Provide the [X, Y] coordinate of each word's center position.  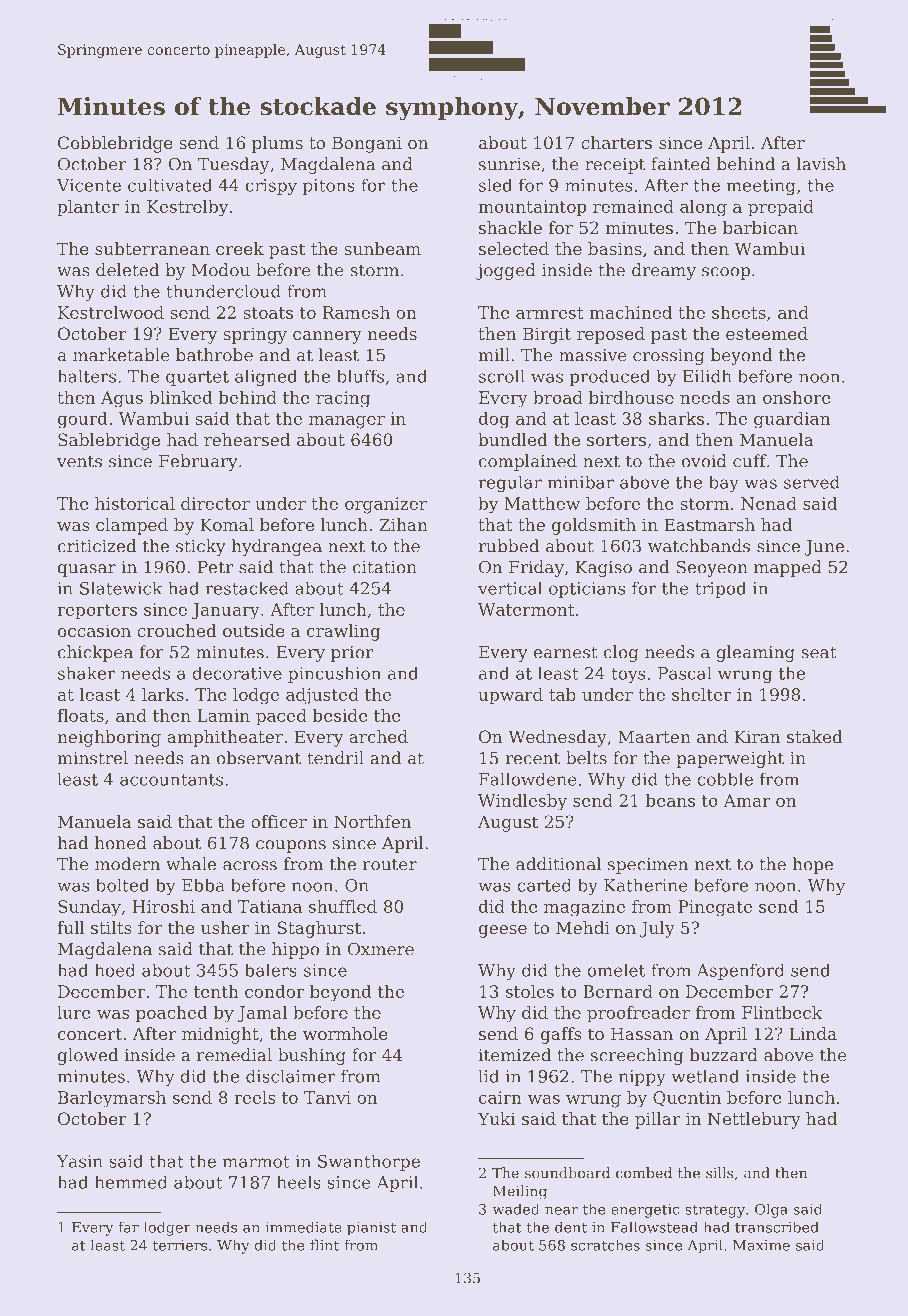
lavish [821, 164]
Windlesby [522, 802]
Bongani [367, 144]
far [128, 1227]
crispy [271, 187]
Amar [747, 800]
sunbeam [382, 248]
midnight [220, 1035]
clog [621, 653]
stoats [268, 313]
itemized [515, 1055]
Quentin [687, 1099]
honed [121, 843]
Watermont [526, 609]
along [703, 208]
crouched [177, 630]
